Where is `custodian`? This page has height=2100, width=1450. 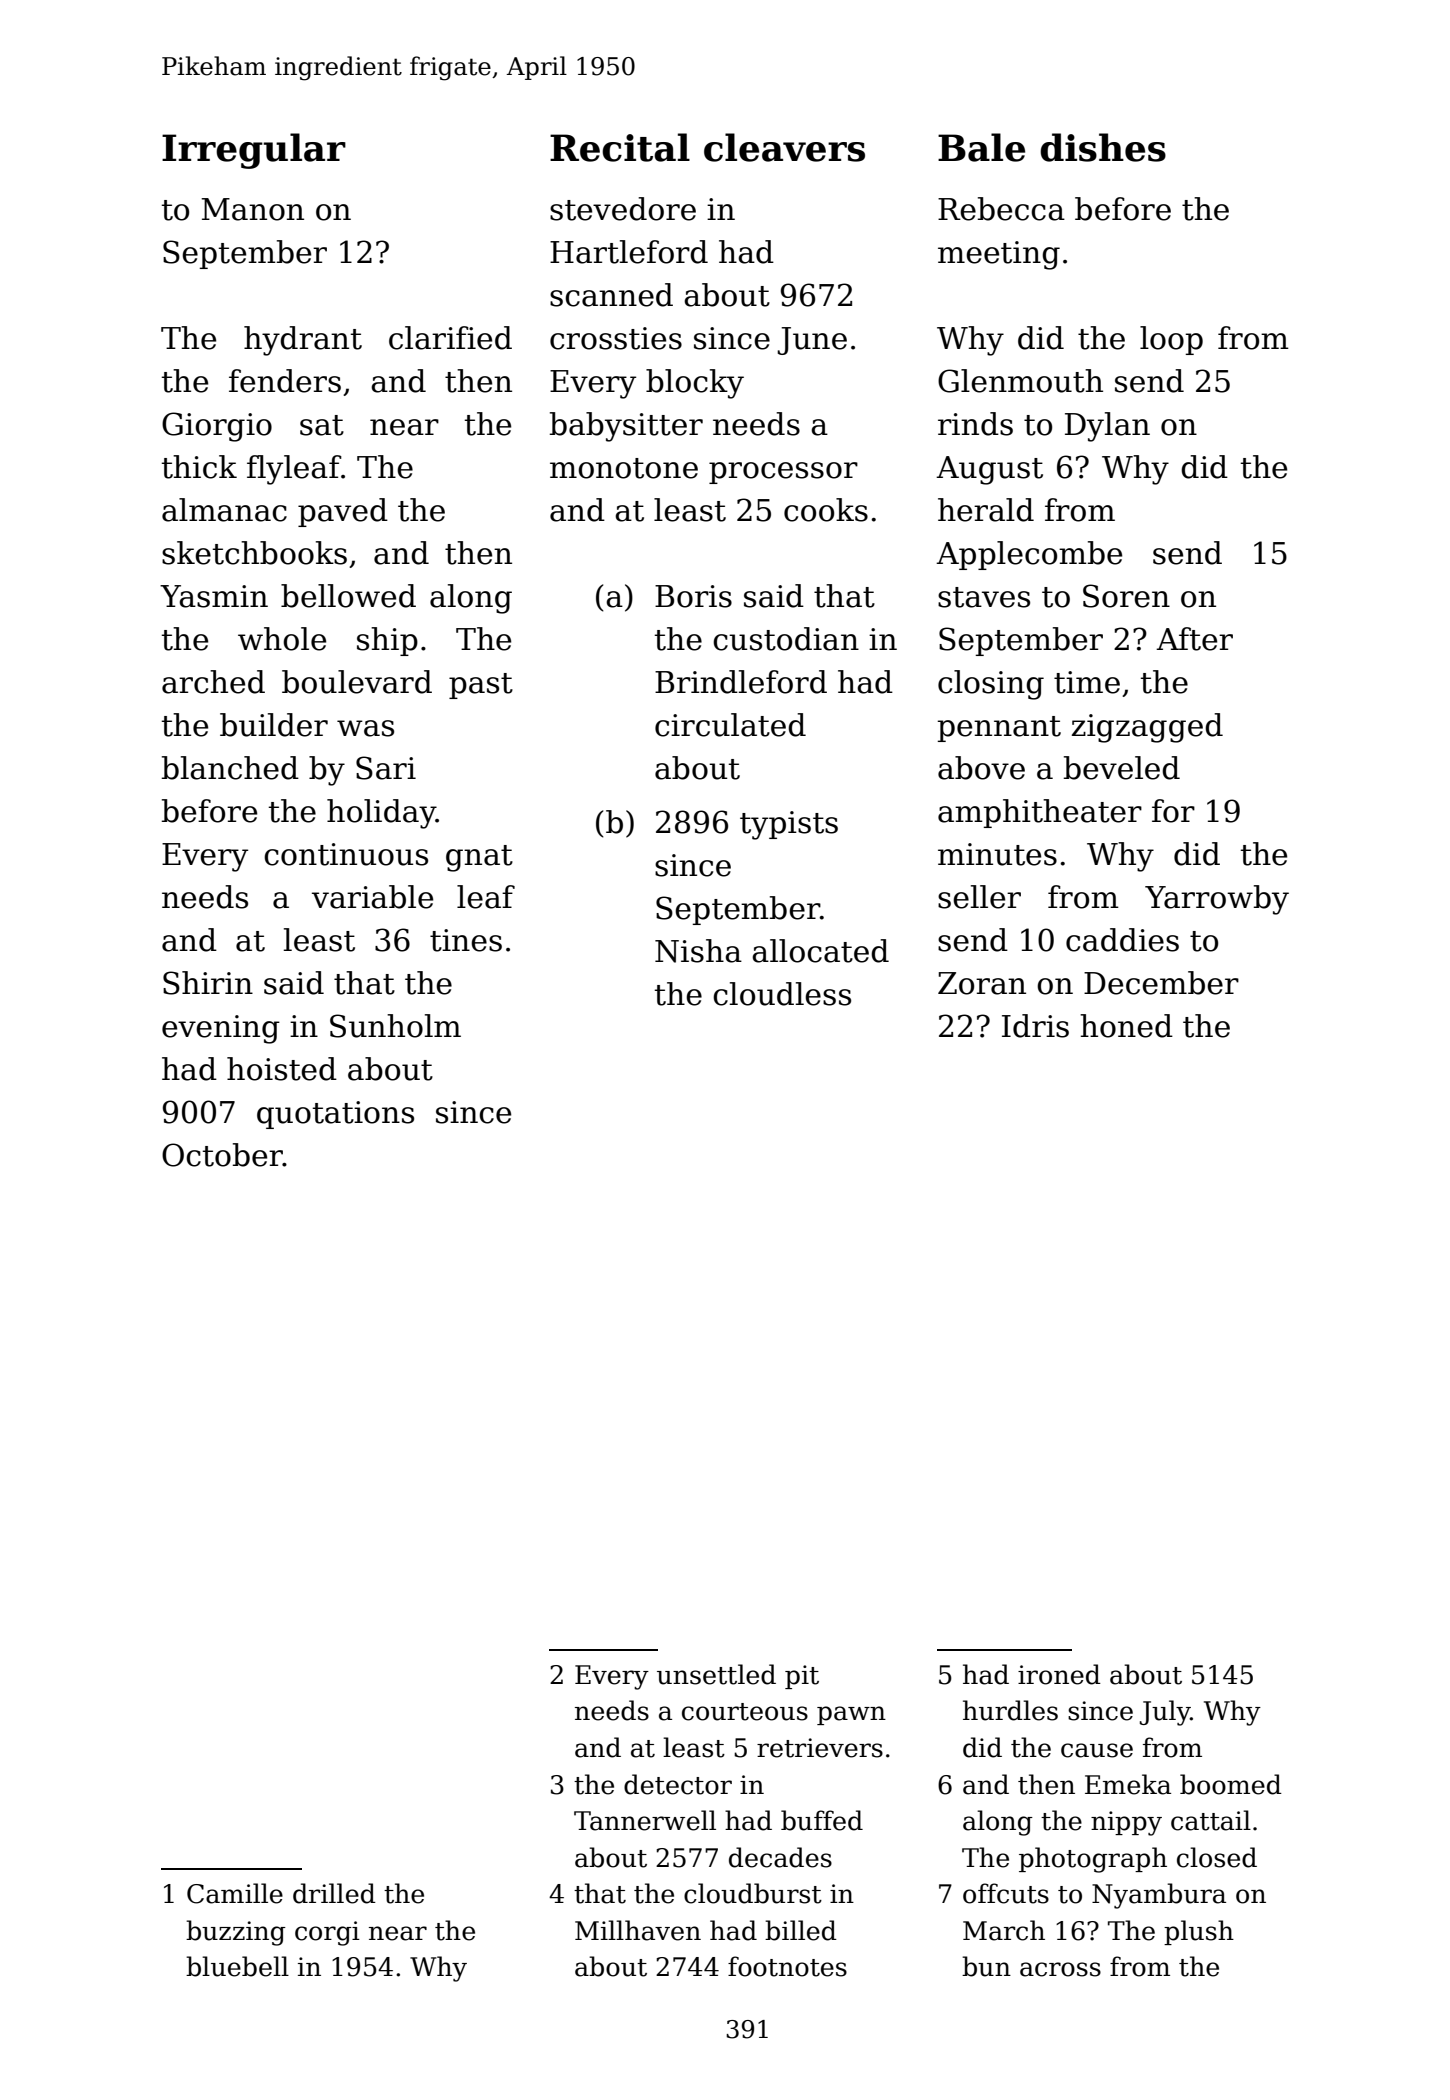
custodian is located at coordinates (786, 639).
